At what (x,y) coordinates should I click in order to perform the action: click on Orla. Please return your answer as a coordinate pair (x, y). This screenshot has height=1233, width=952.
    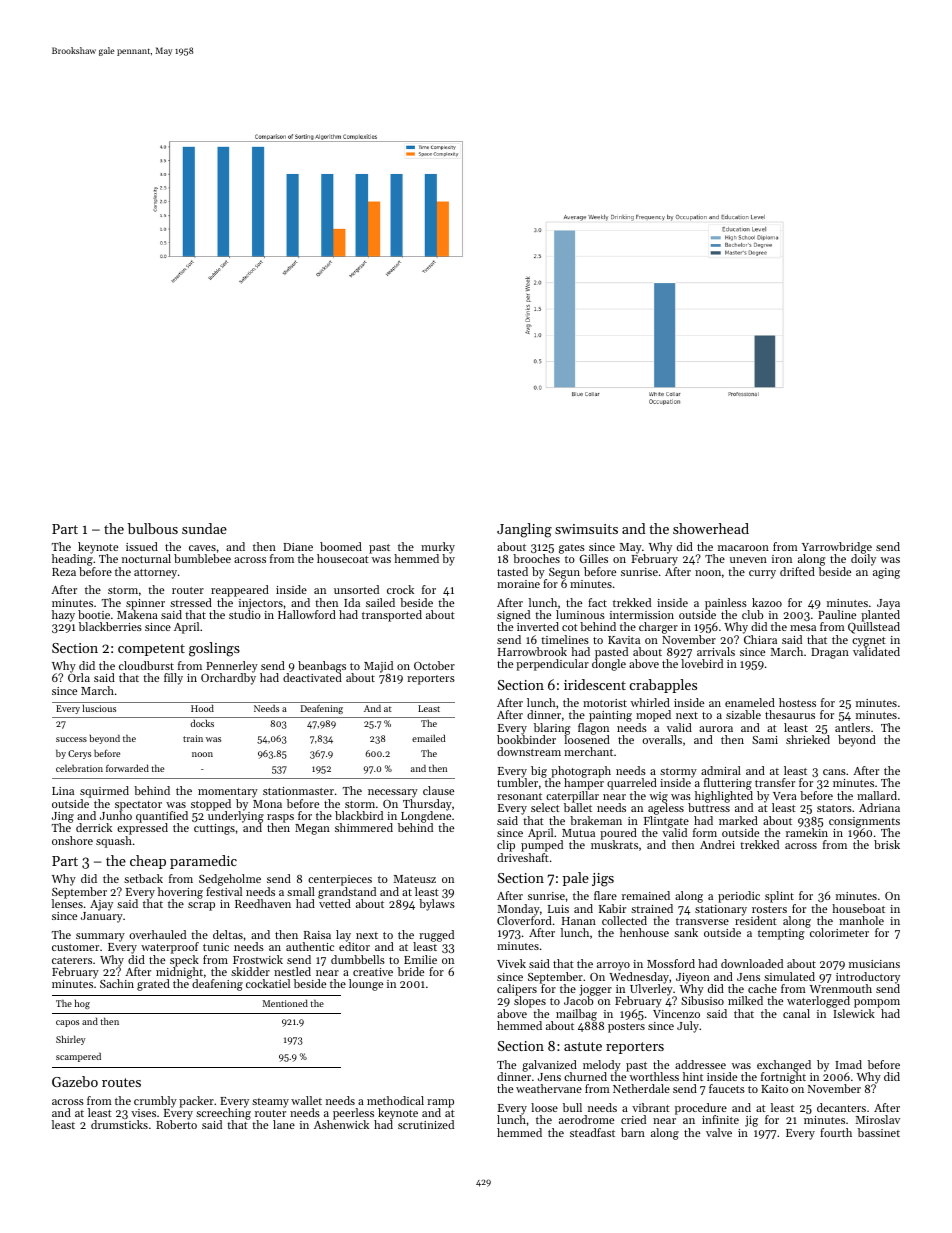
    Looking at the image, I should click on (79, 677).
